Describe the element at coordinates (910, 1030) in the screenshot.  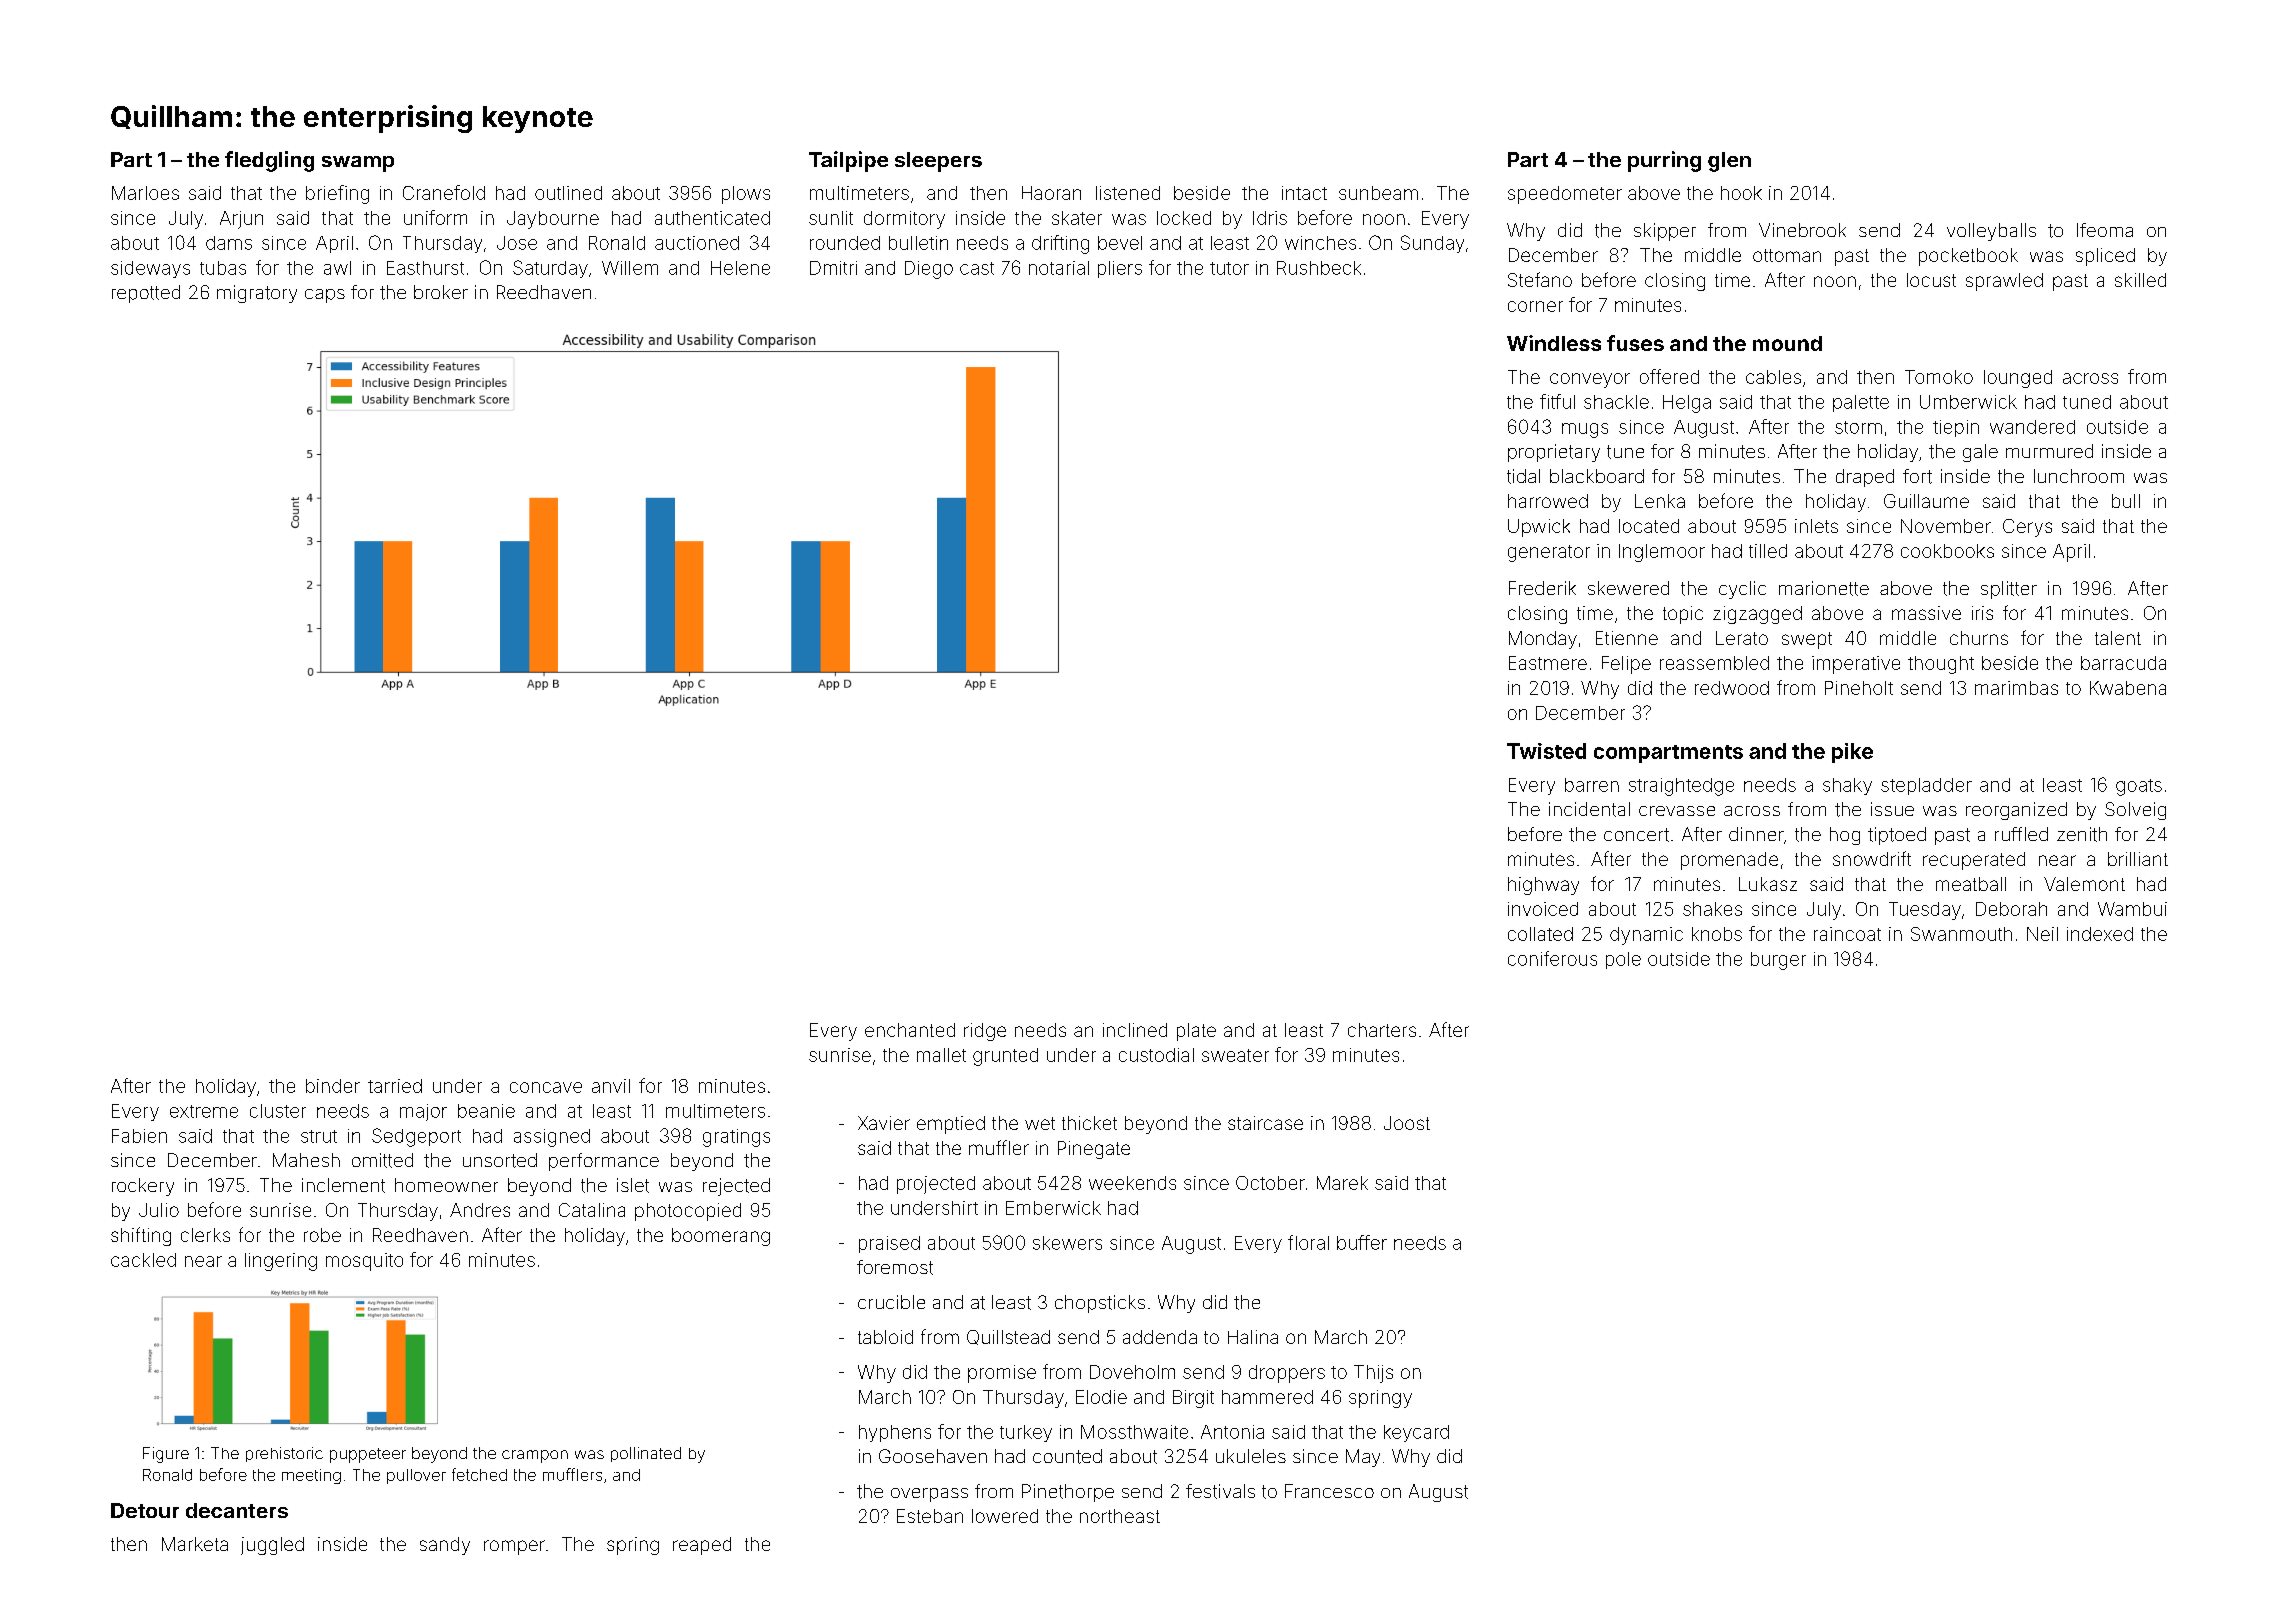
I see `enchanted` at that location.
